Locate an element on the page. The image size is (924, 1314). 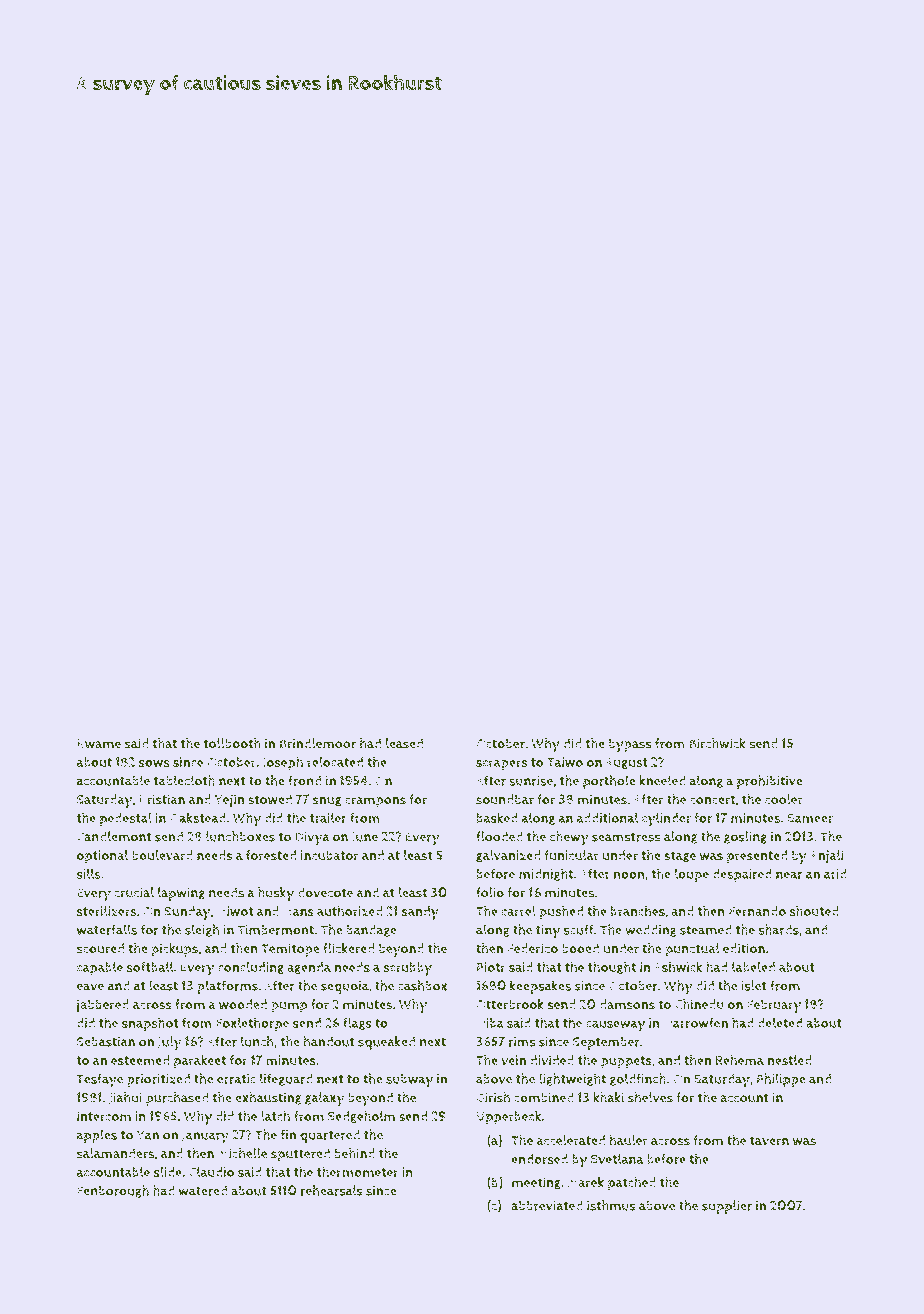
waterfalls is located at coordinates (107, 929).
